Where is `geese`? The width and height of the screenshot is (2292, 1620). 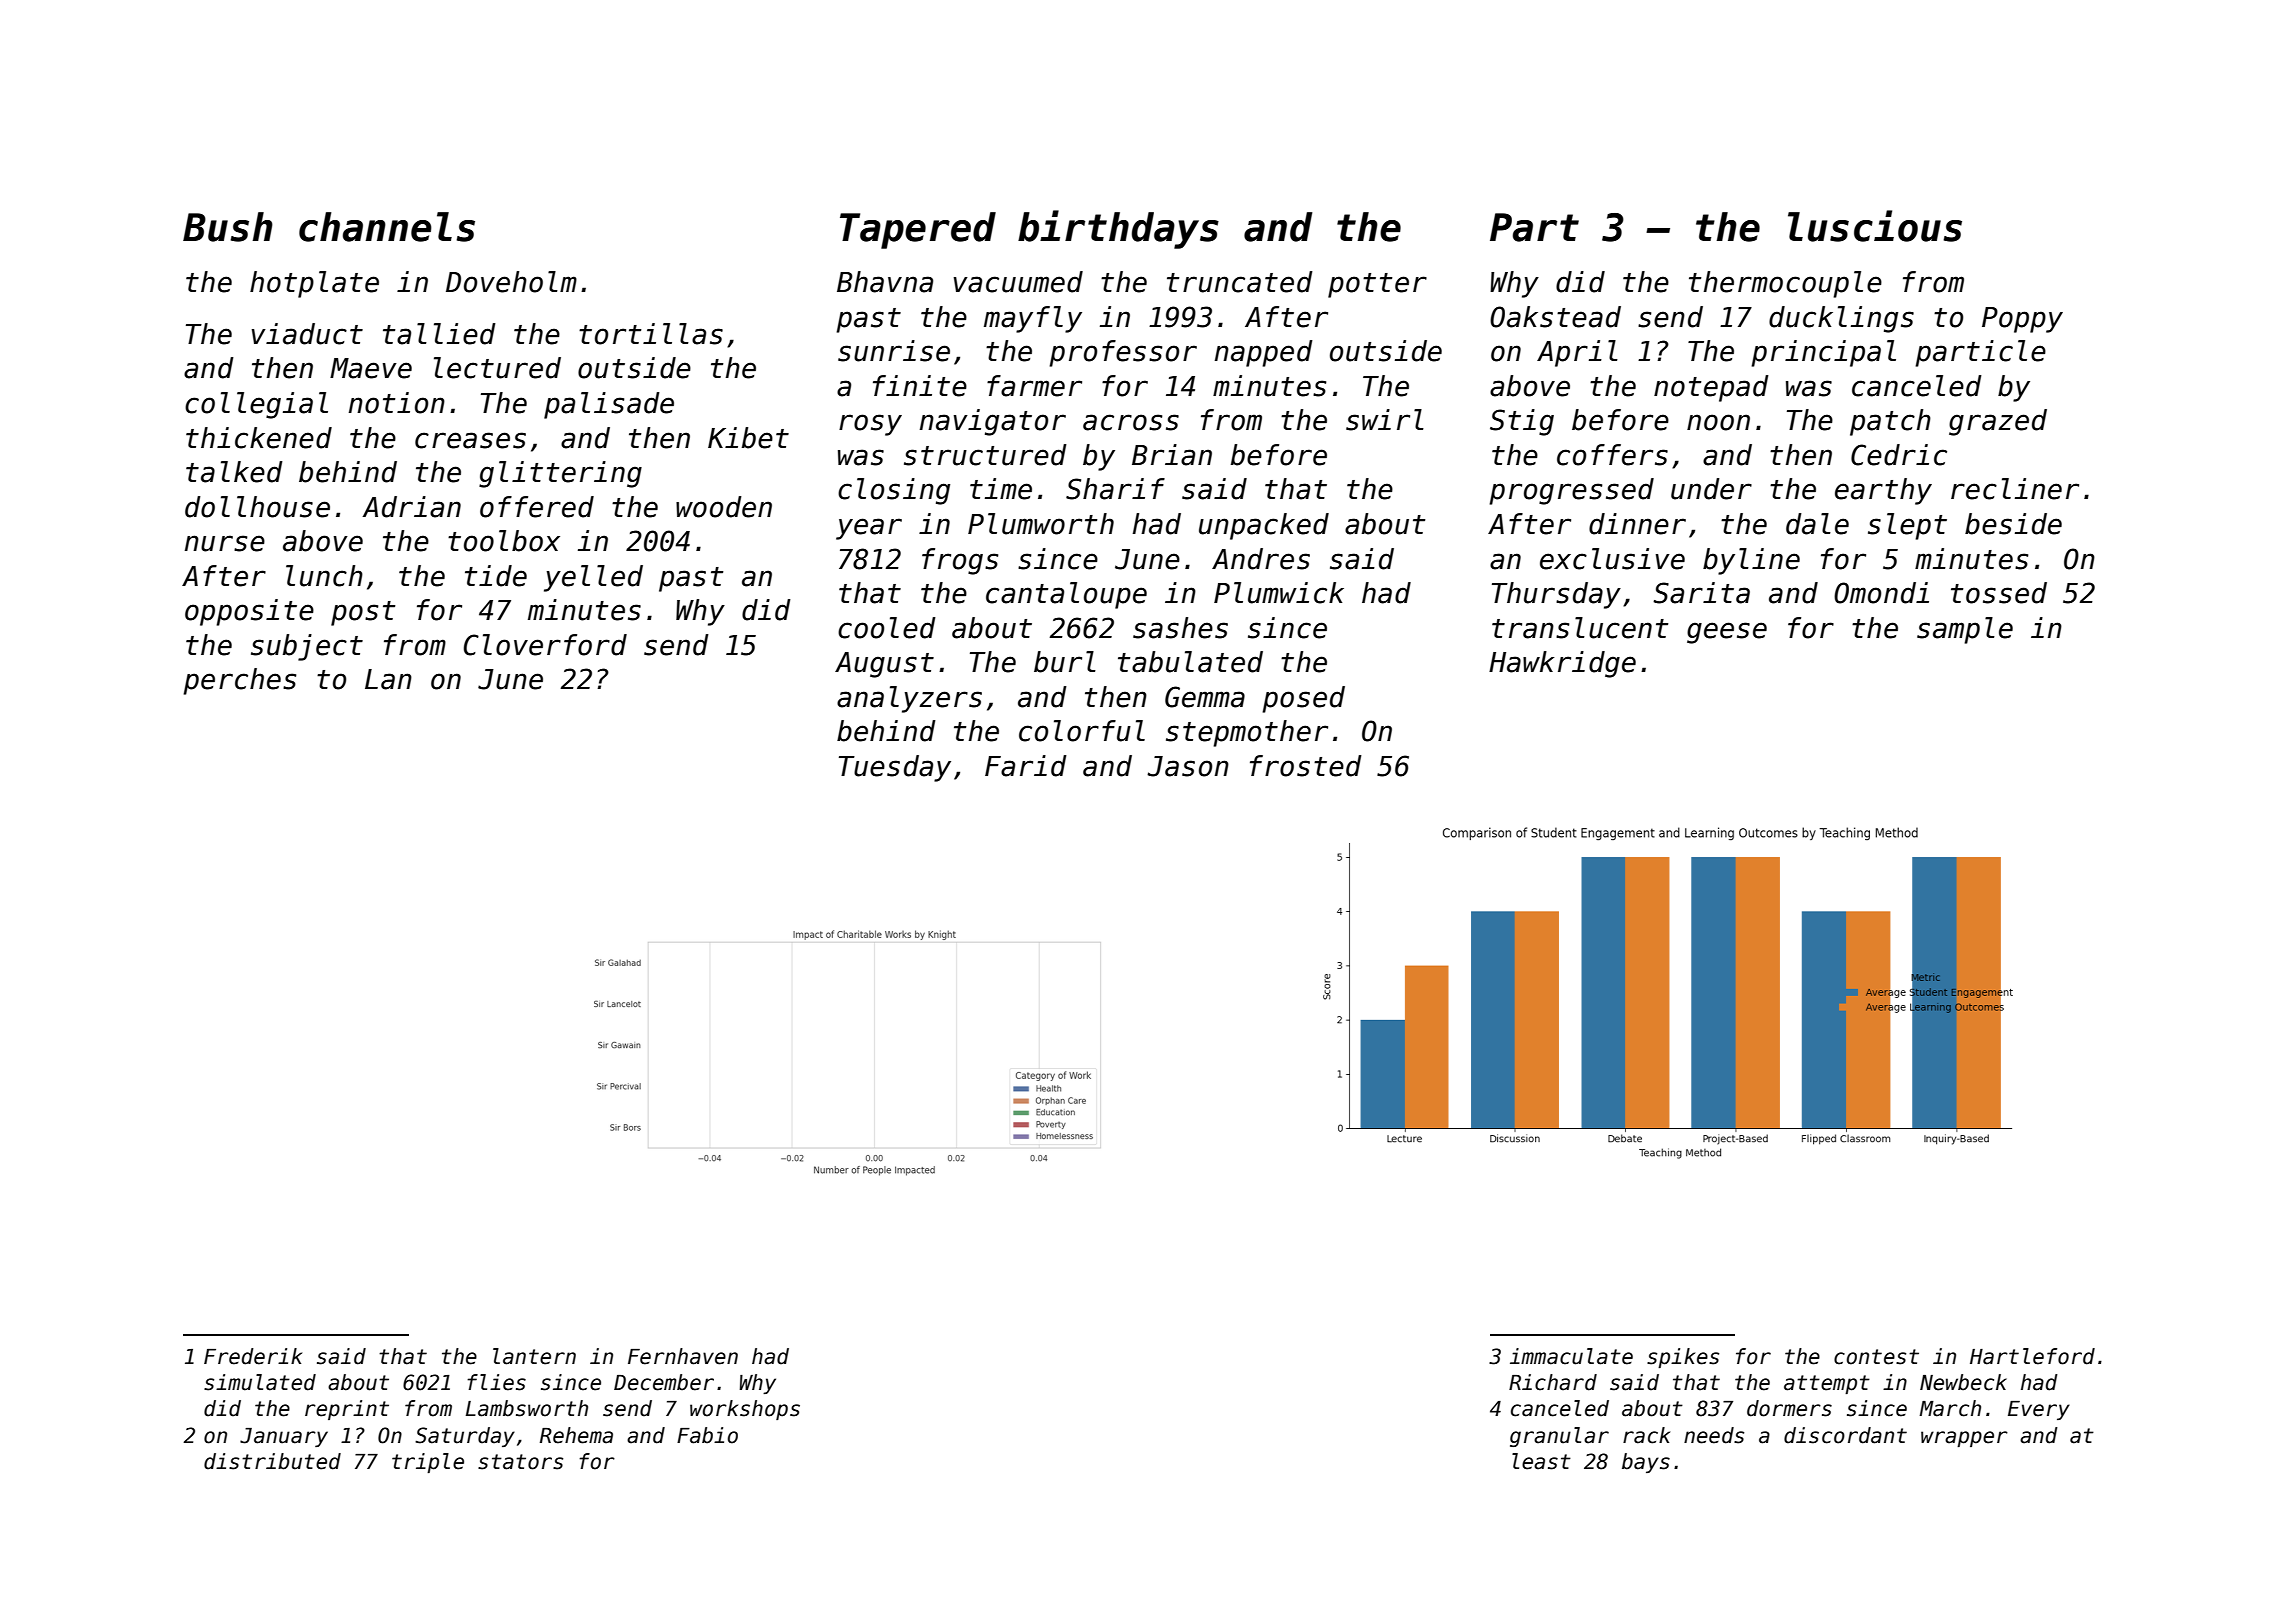
geese is located at coordinates (1727, 633).
